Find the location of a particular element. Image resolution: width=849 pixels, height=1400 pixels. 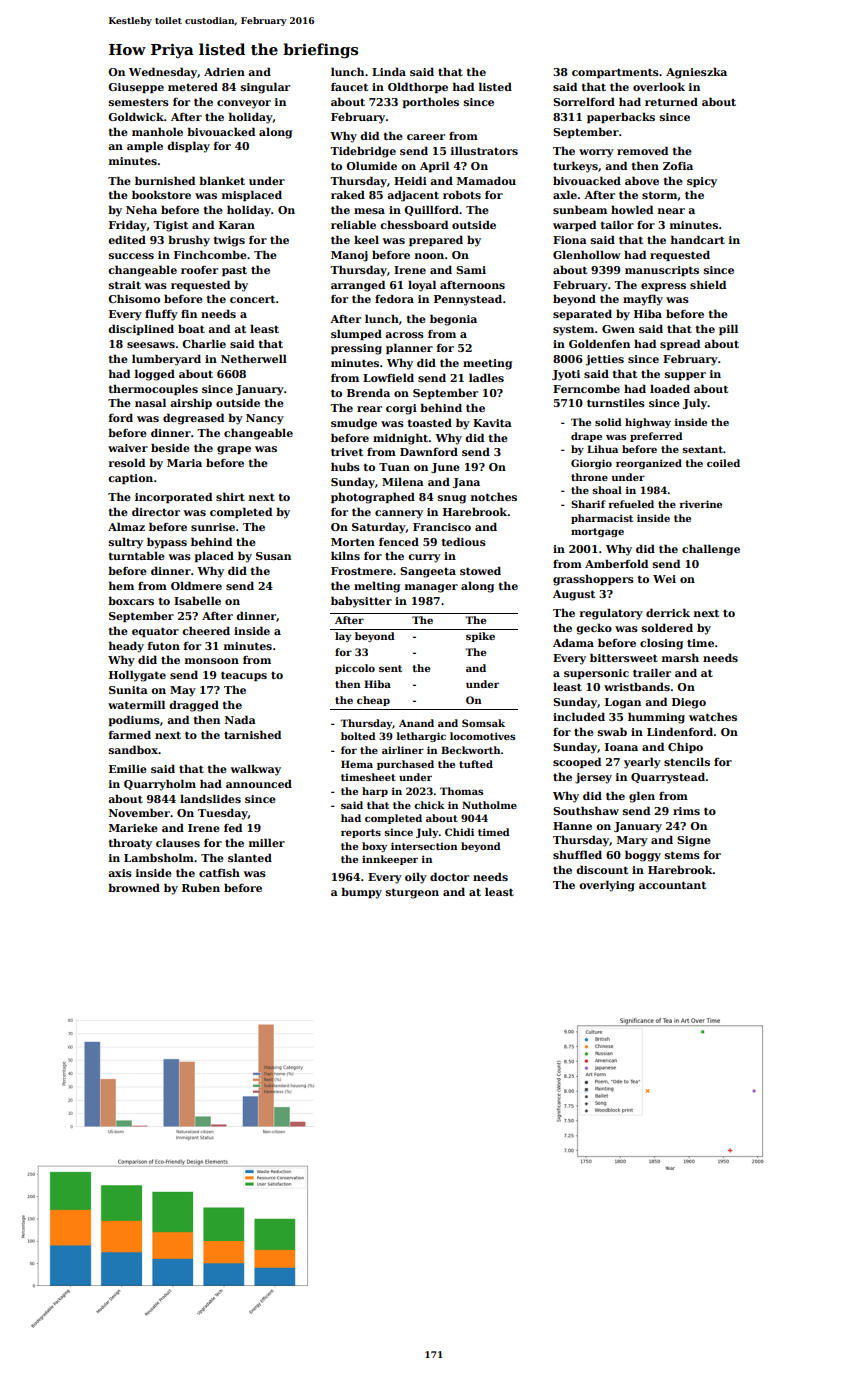

piccolo is located at coordinates (355, 669).
